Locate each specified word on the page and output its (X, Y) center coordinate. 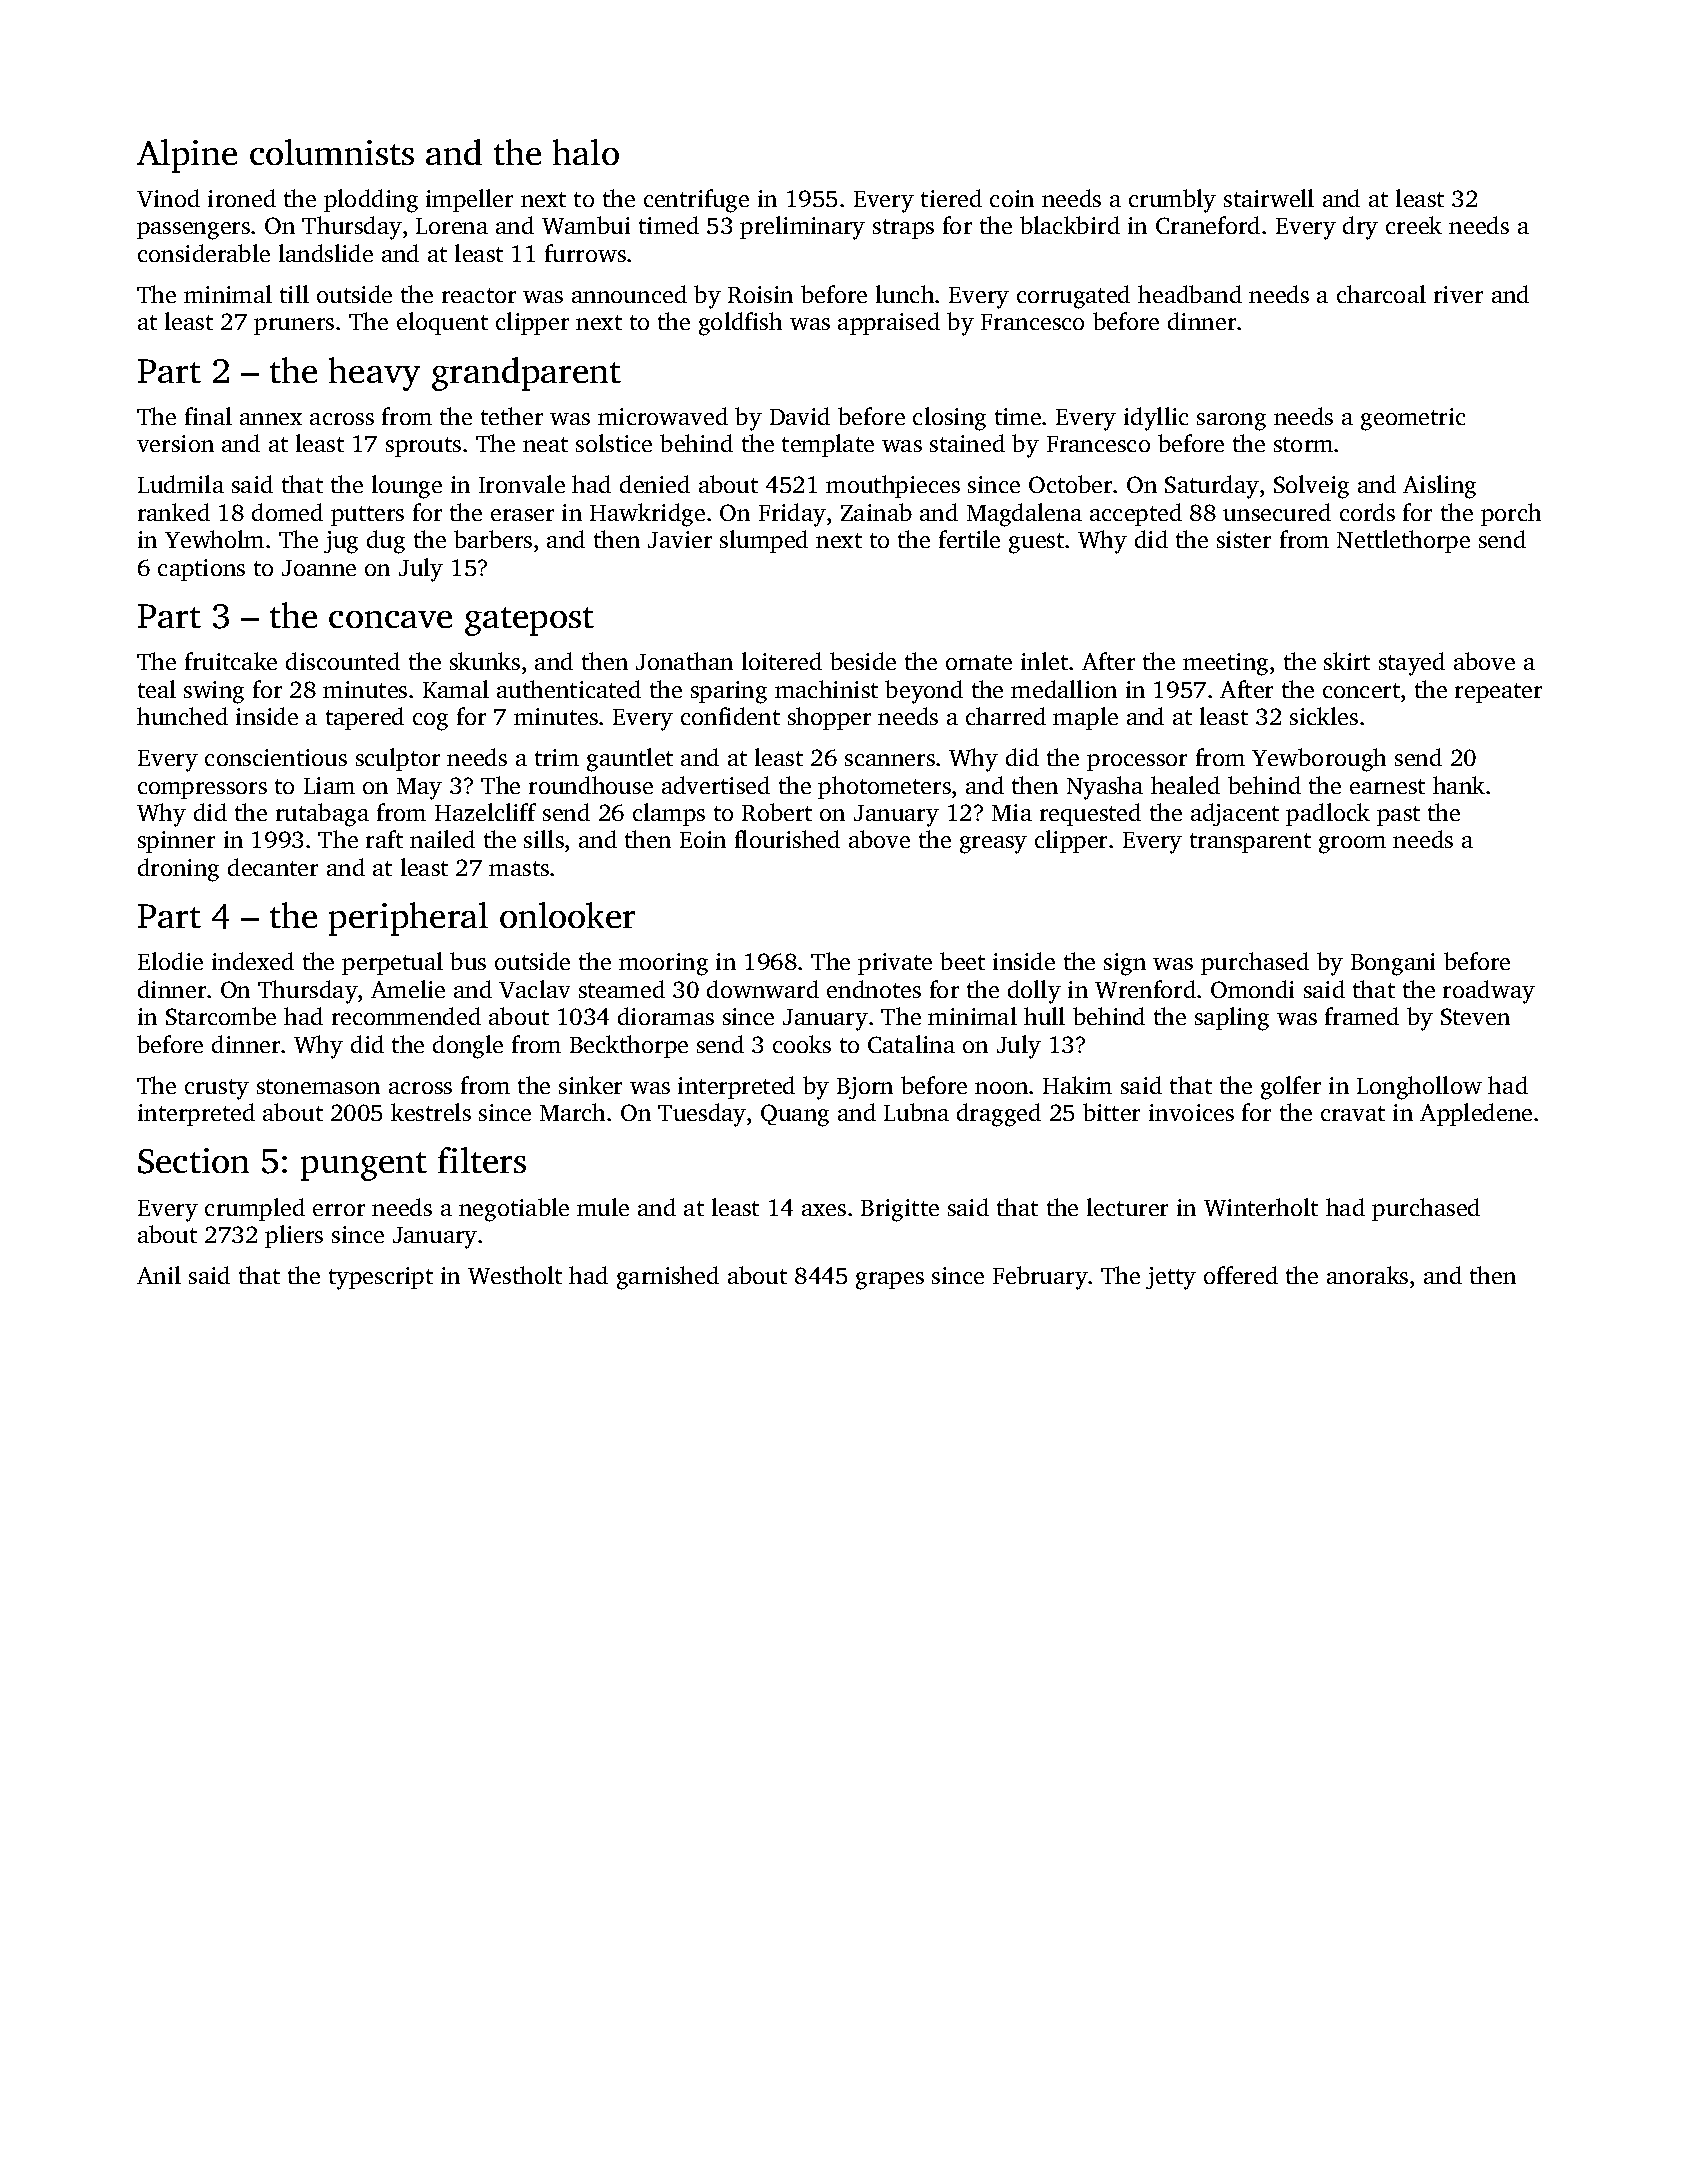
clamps (669, 814)
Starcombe (221, 1016)
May (419, 789)
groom (1352, 845)
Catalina (911, 1044)
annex (271, 419)
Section (193, 1161)
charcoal (1381, 294)
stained (967, 443)
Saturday (1212, 487)
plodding (371, 201)
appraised (889, 323)
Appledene (1476, 1114)
